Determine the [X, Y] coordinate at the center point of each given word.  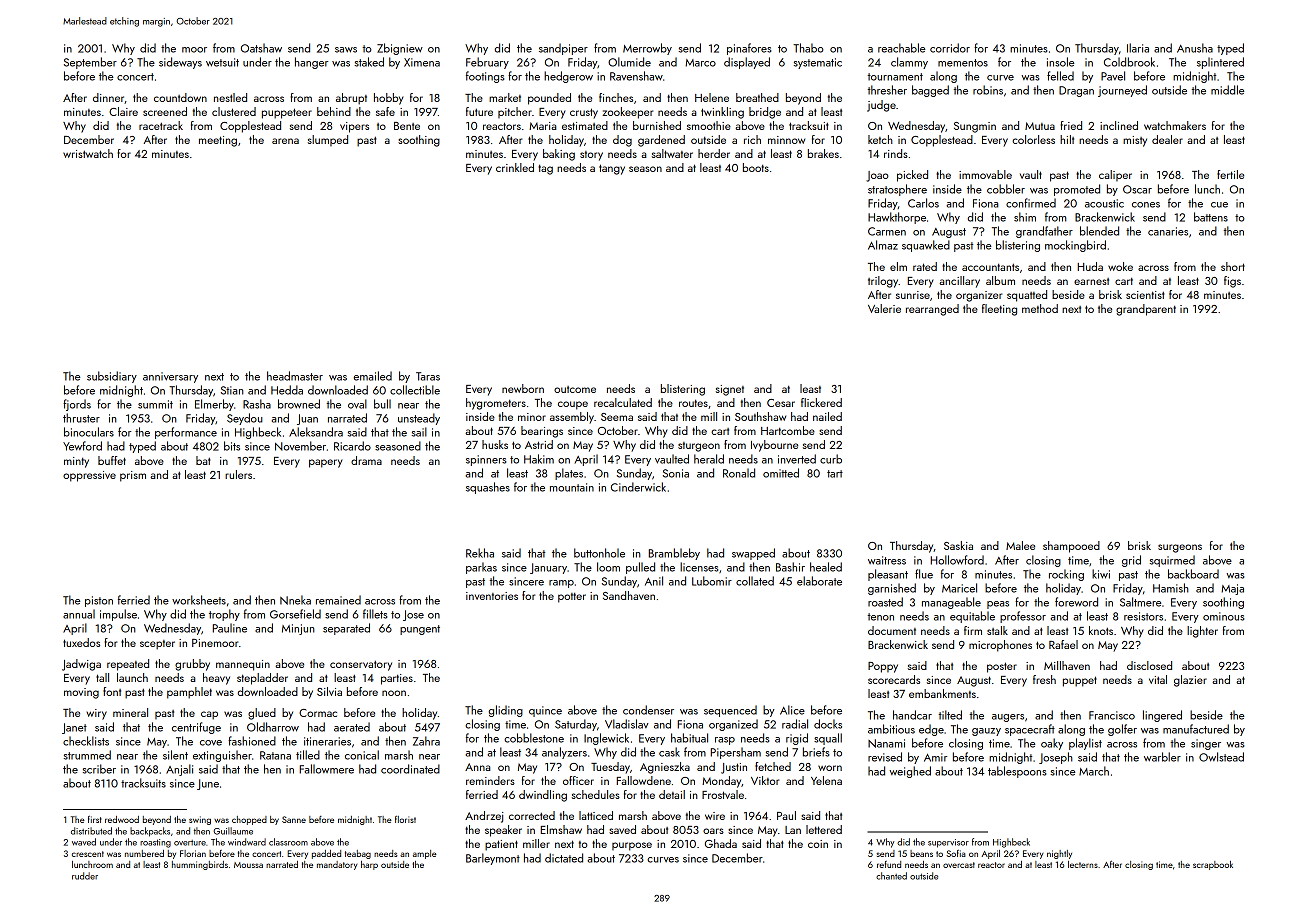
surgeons [1180, 548]
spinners [486, 460]
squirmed [1172, 561]
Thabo [808, 48]
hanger [311, 63]
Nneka [295, 600]
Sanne [294, 819]
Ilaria [1138, 48]
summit [155, 404]
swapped [753, 554]
